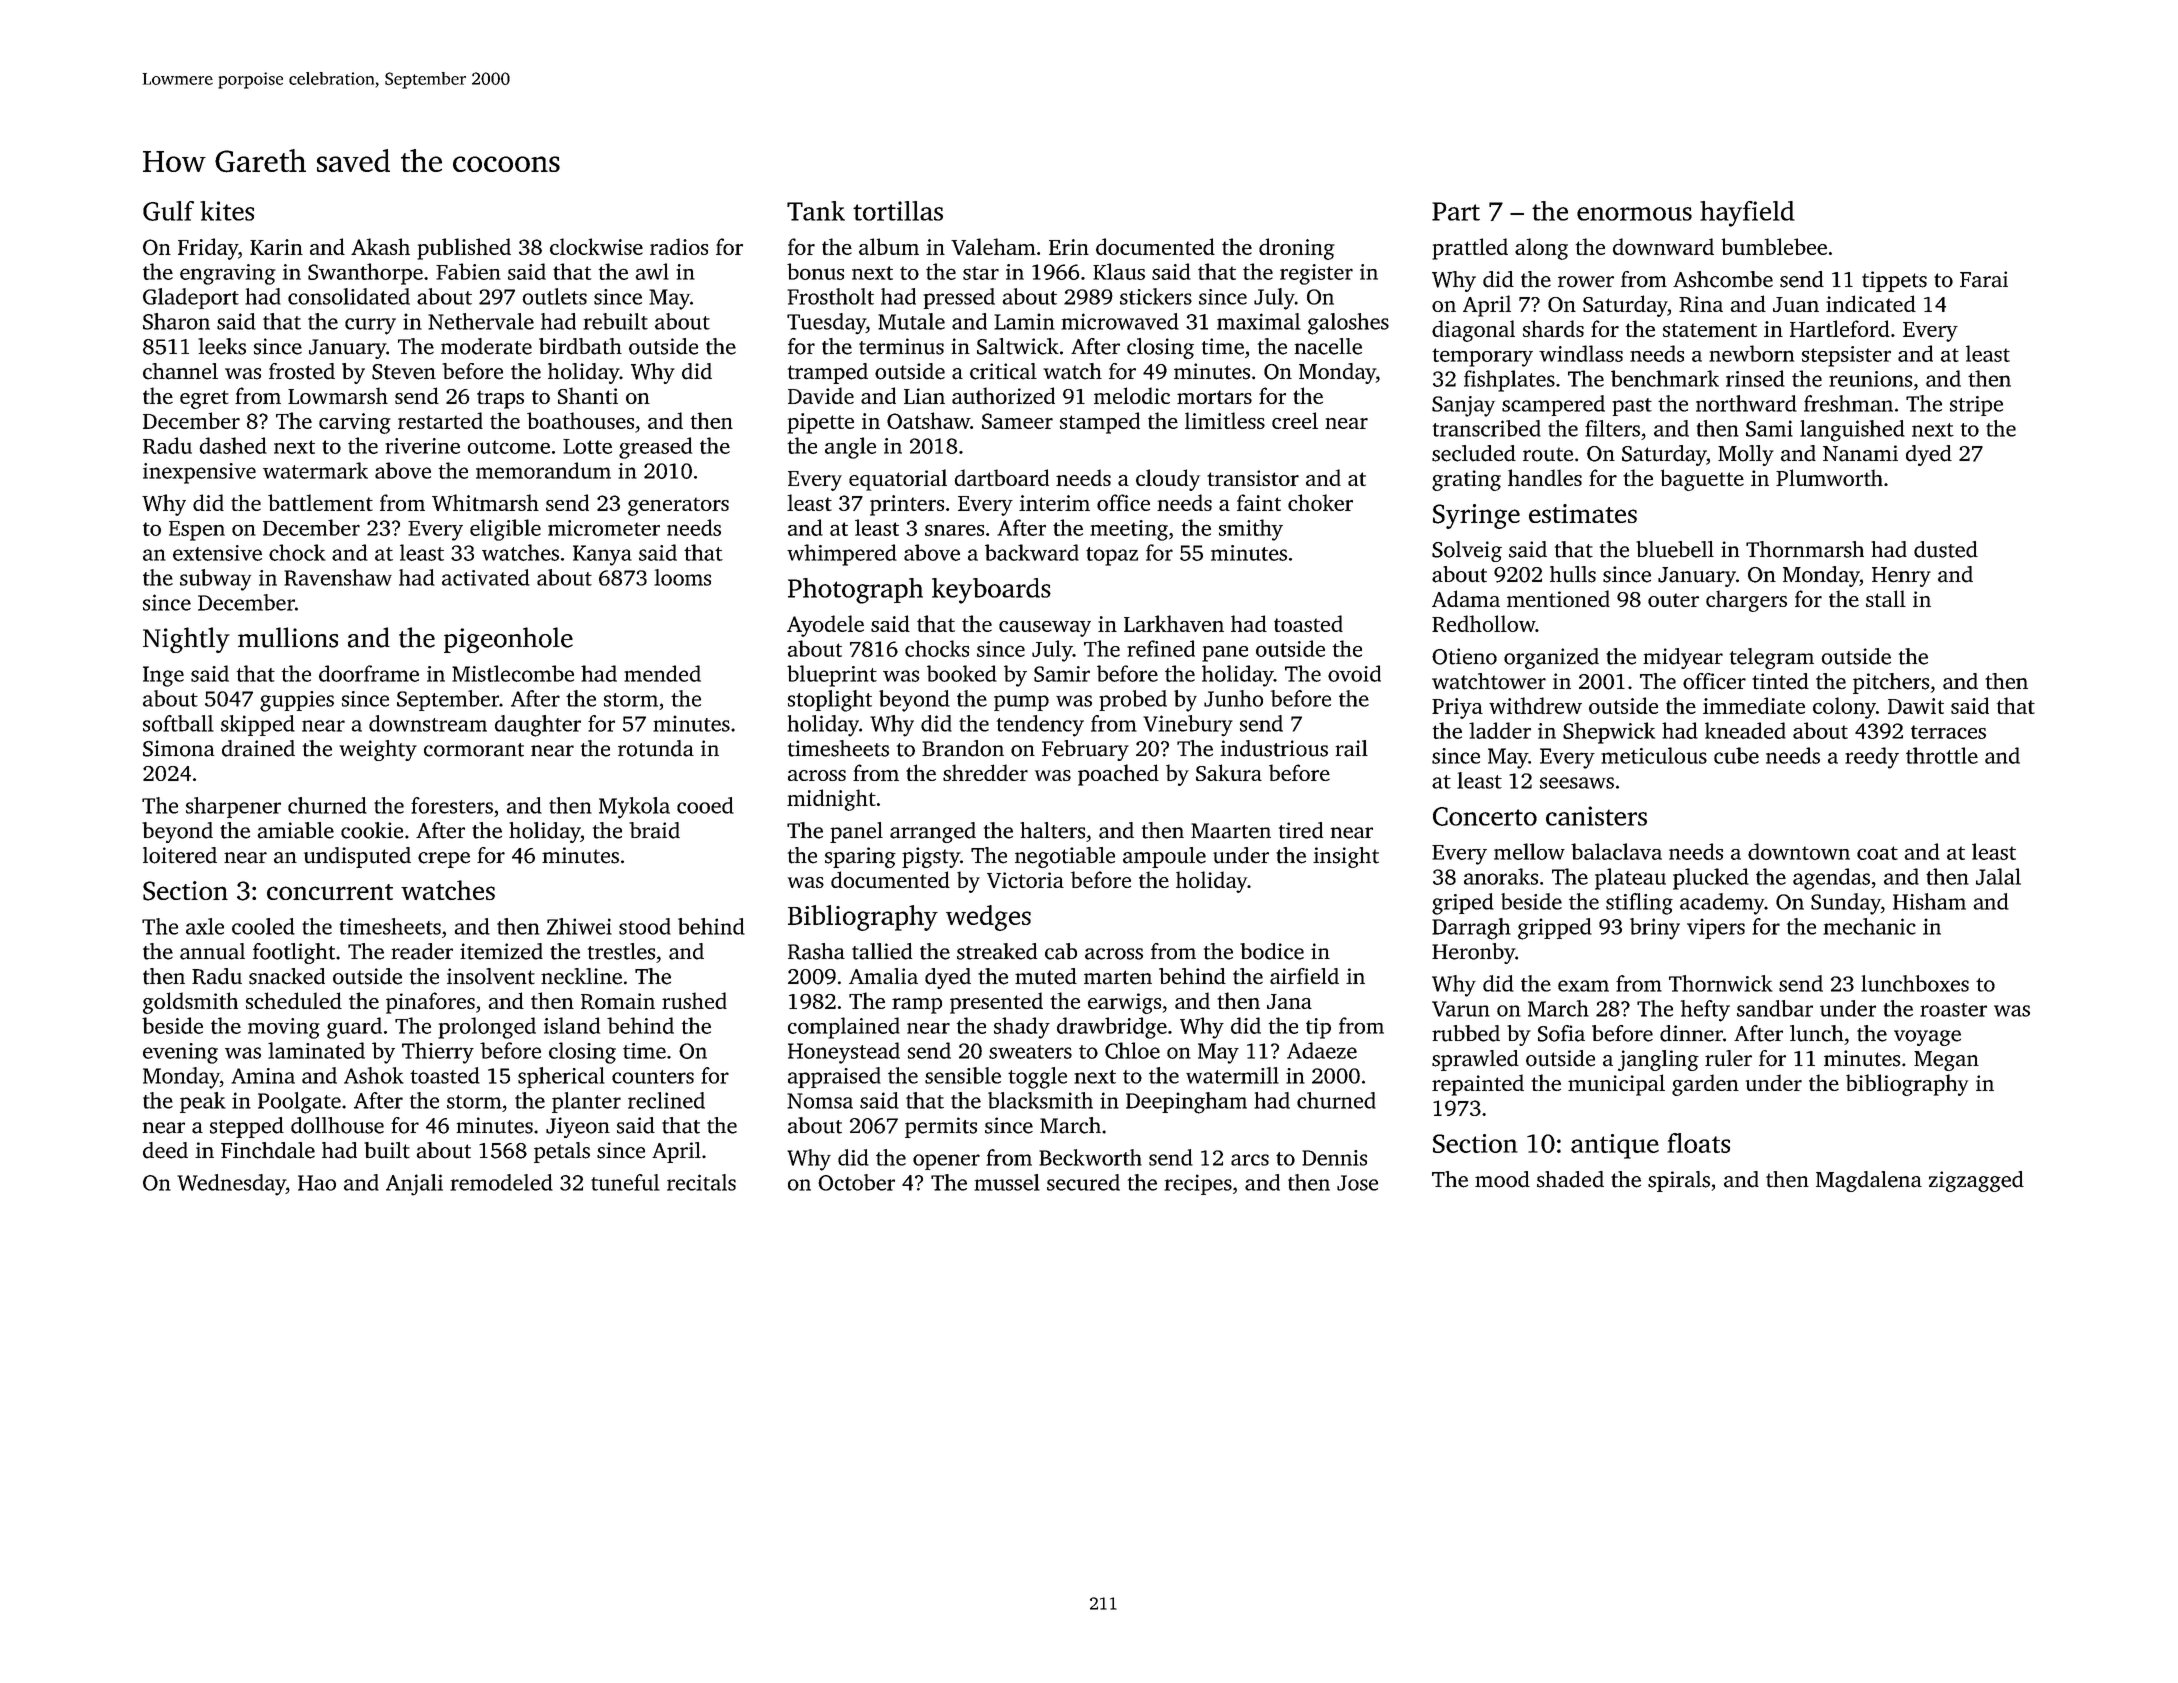 This document has width=2178, height=1683. I want to click on Ashok, so click(374, 1075).
